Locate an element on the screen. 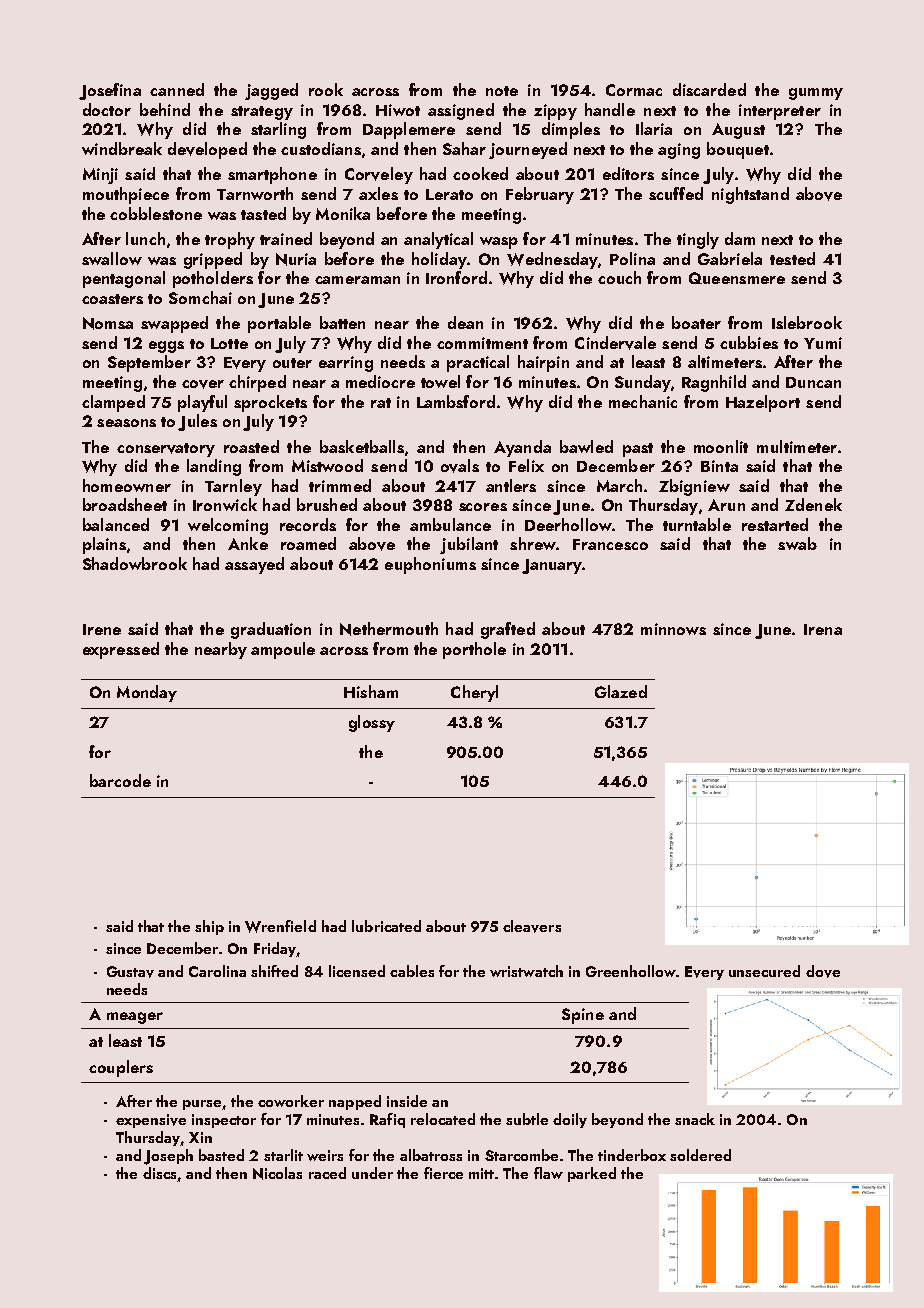 This screenshot has width=924, height=1308. basted is located at coordinates (221, 1155).
